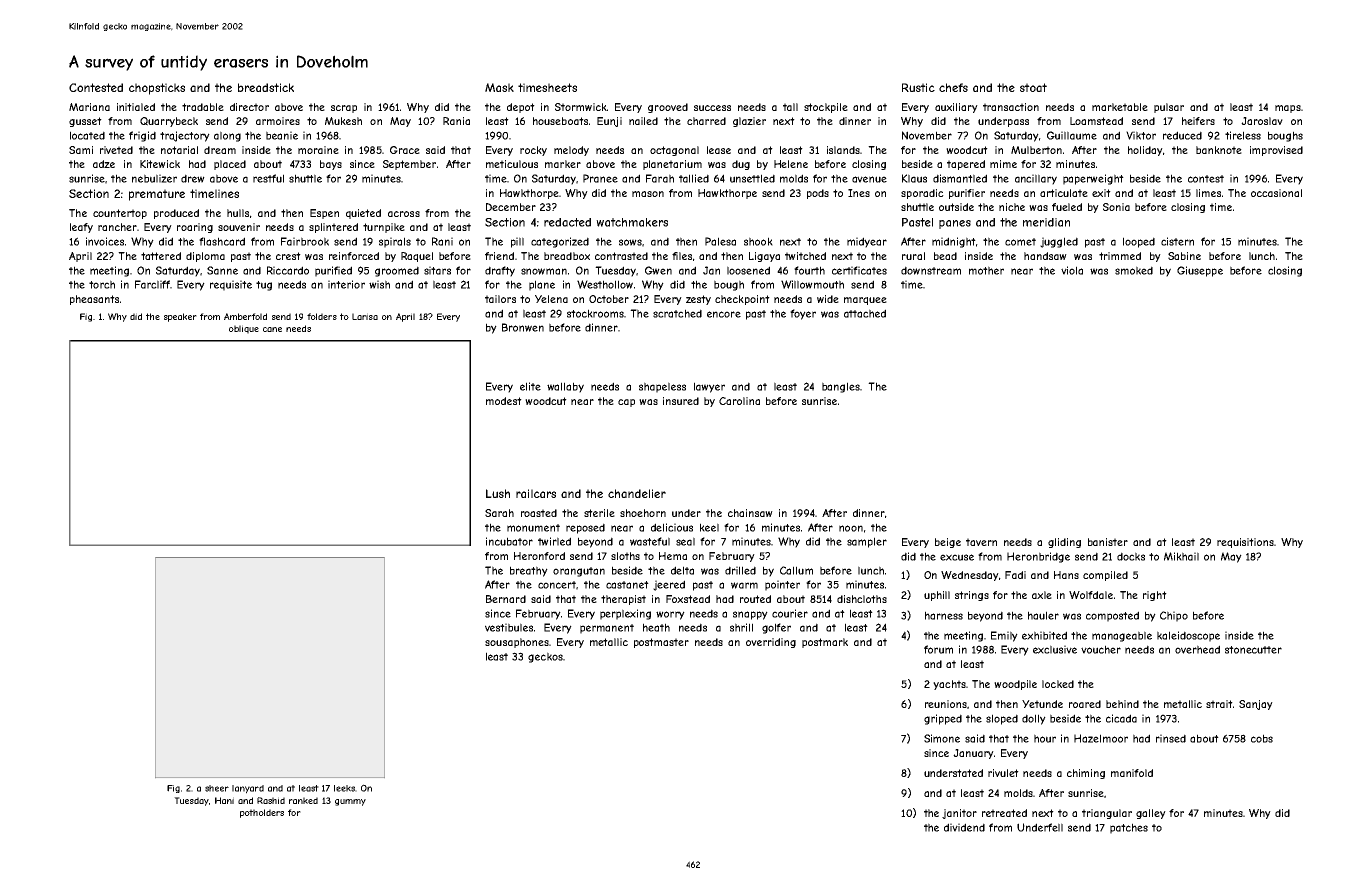 This document has height=887, width=1372. Describe the element at coordinates (1262, 121) in the document. I see `Jaroslav` at that location.
